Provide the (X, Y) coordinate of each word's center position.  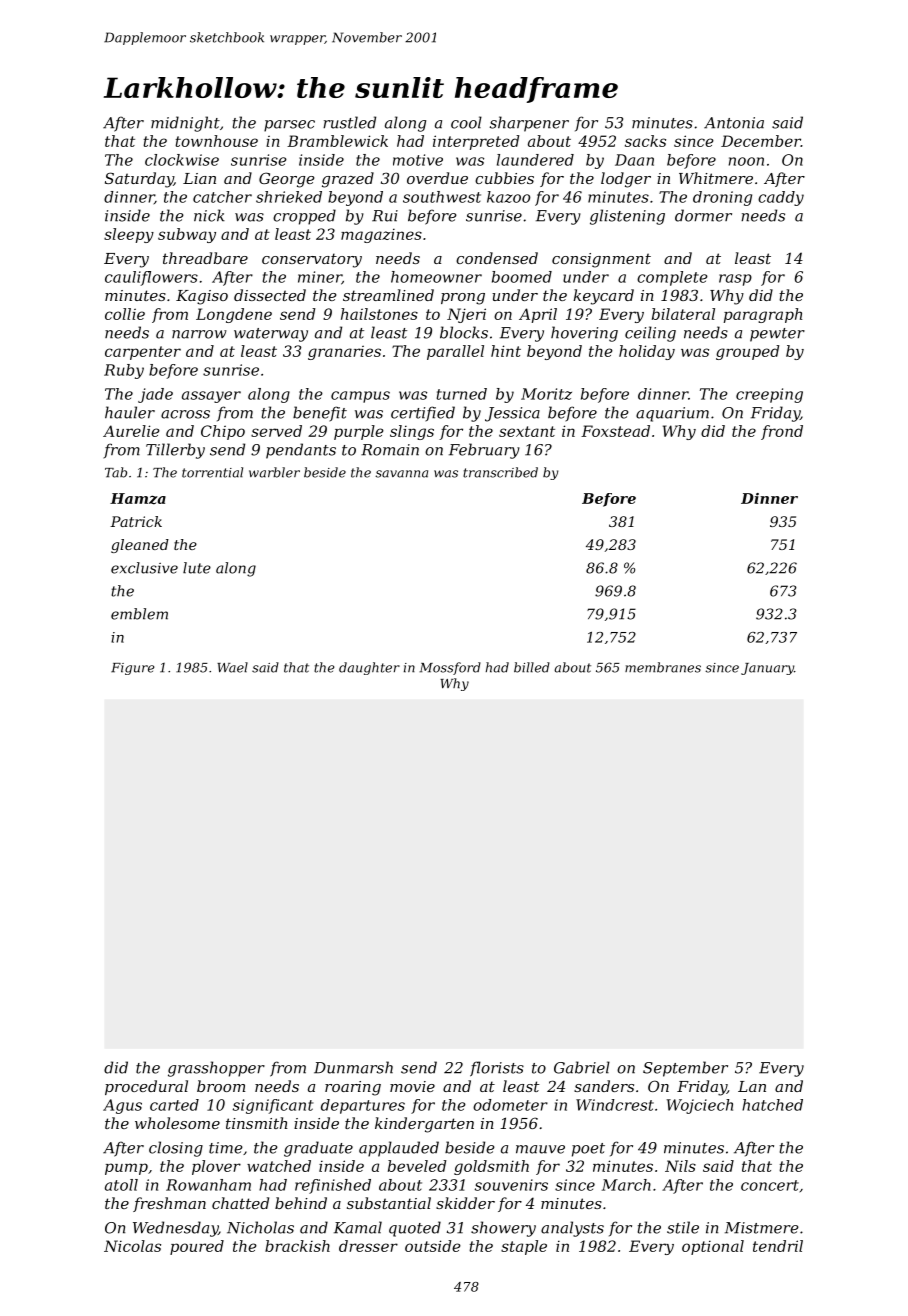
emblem (139, 614)
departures (363, 1106)
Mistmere (762, 1228)
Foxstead (615, 431)
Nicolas (132, 1246)
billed (532, 667)
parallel (455, 352)
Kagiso (202, 297)
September (685, 1069)
